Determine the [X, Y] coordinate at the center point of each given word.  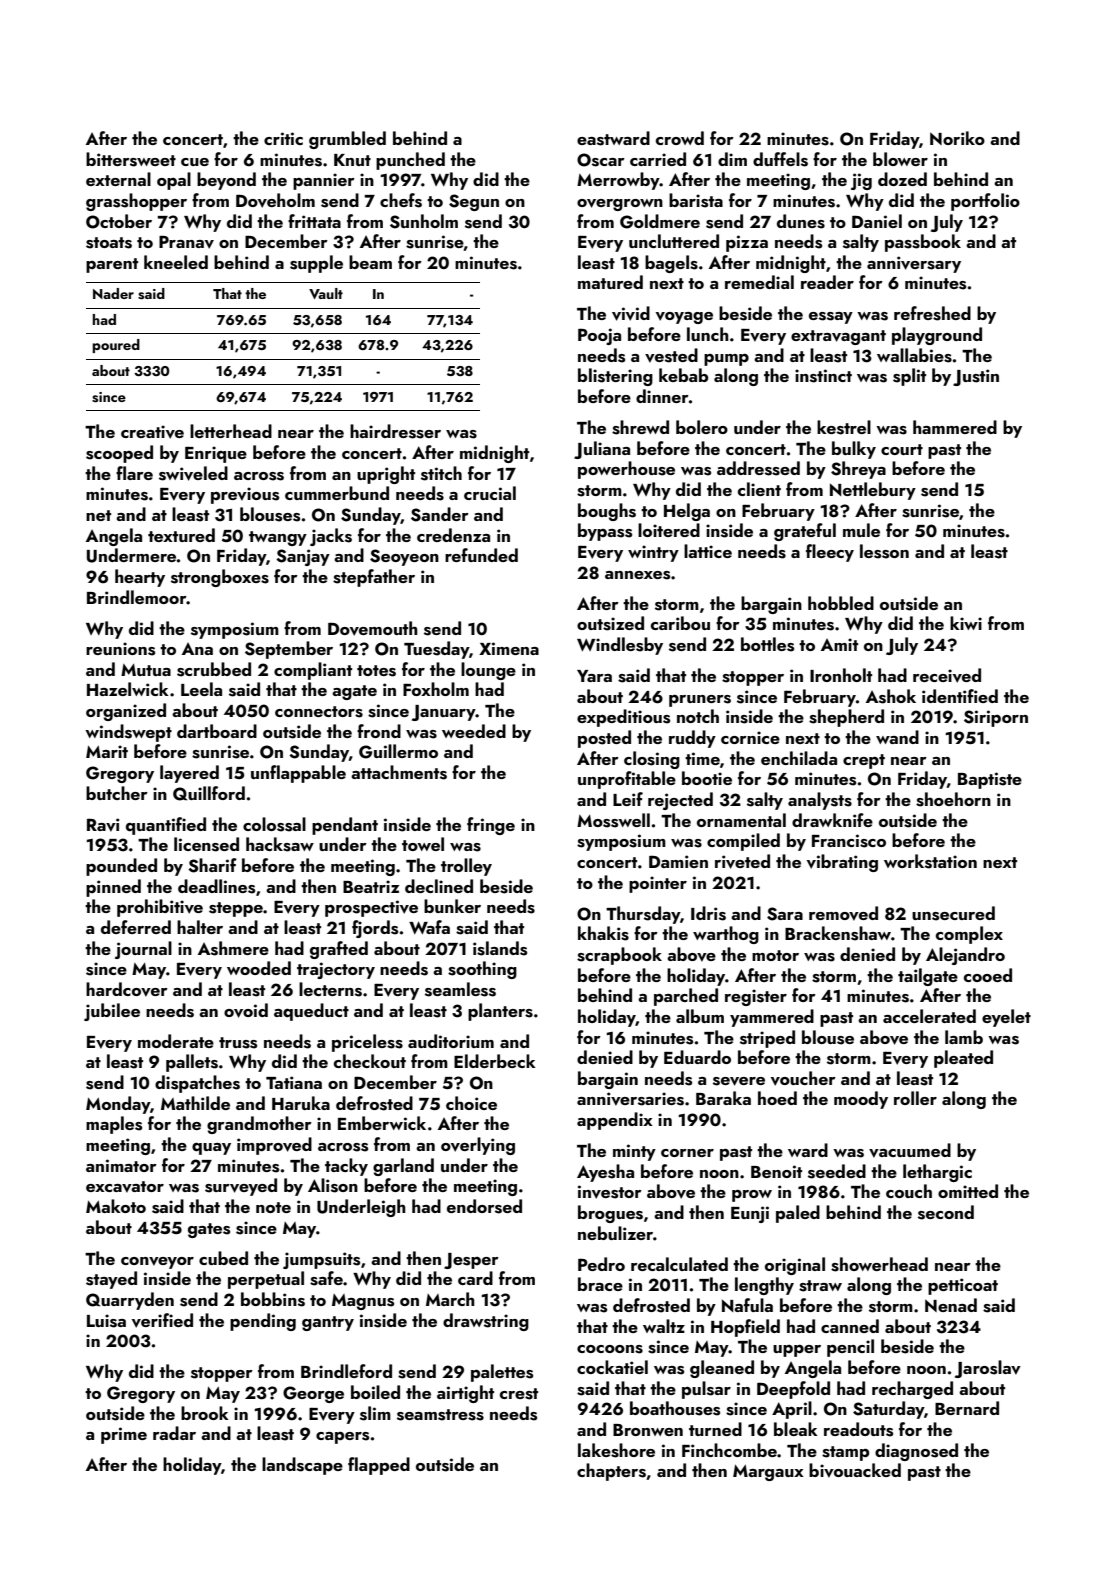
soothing [482, 970]
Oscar [601, 160]
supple [316, 264]
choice [471, 1103]
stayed [111, 1280]
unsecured [953, 913]
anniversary [914, 264]
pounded [121, 867]
